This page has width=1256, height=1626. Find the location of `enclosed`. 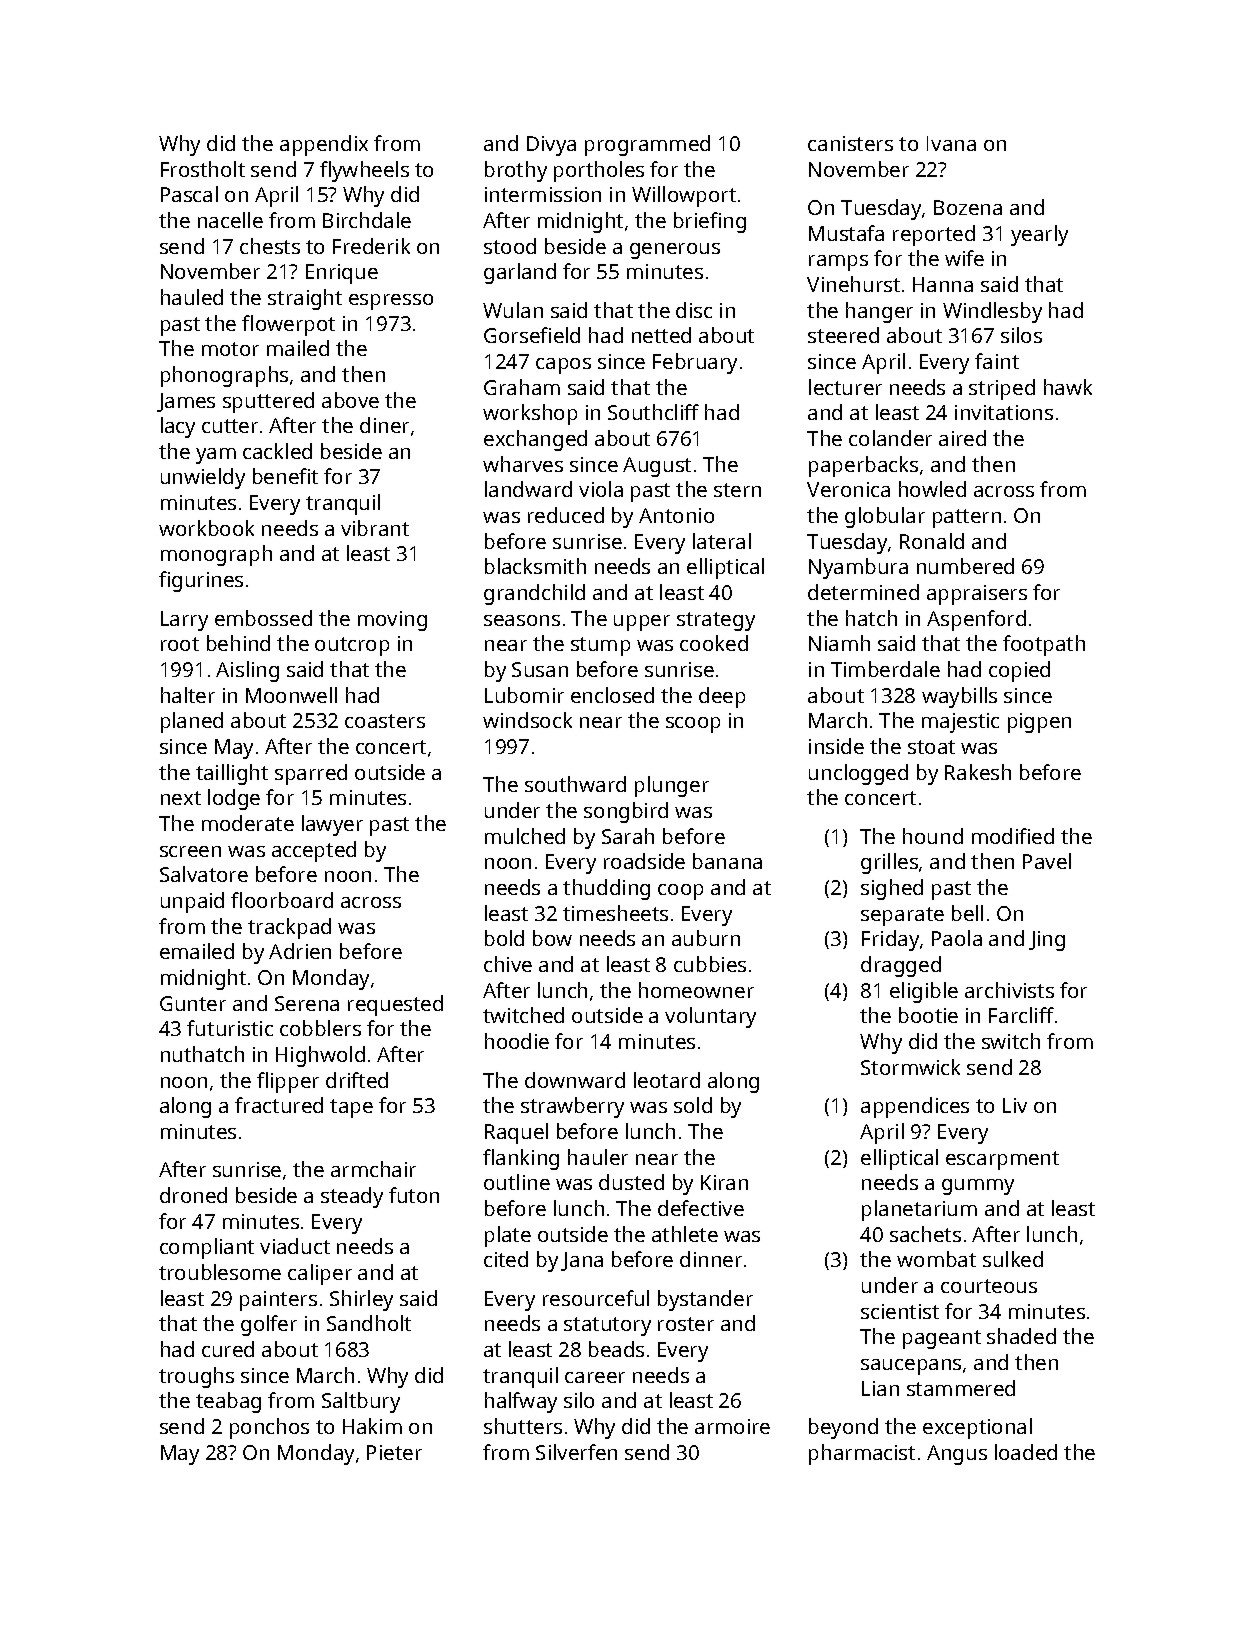

enclosed is located at coordinates (612, 695).
